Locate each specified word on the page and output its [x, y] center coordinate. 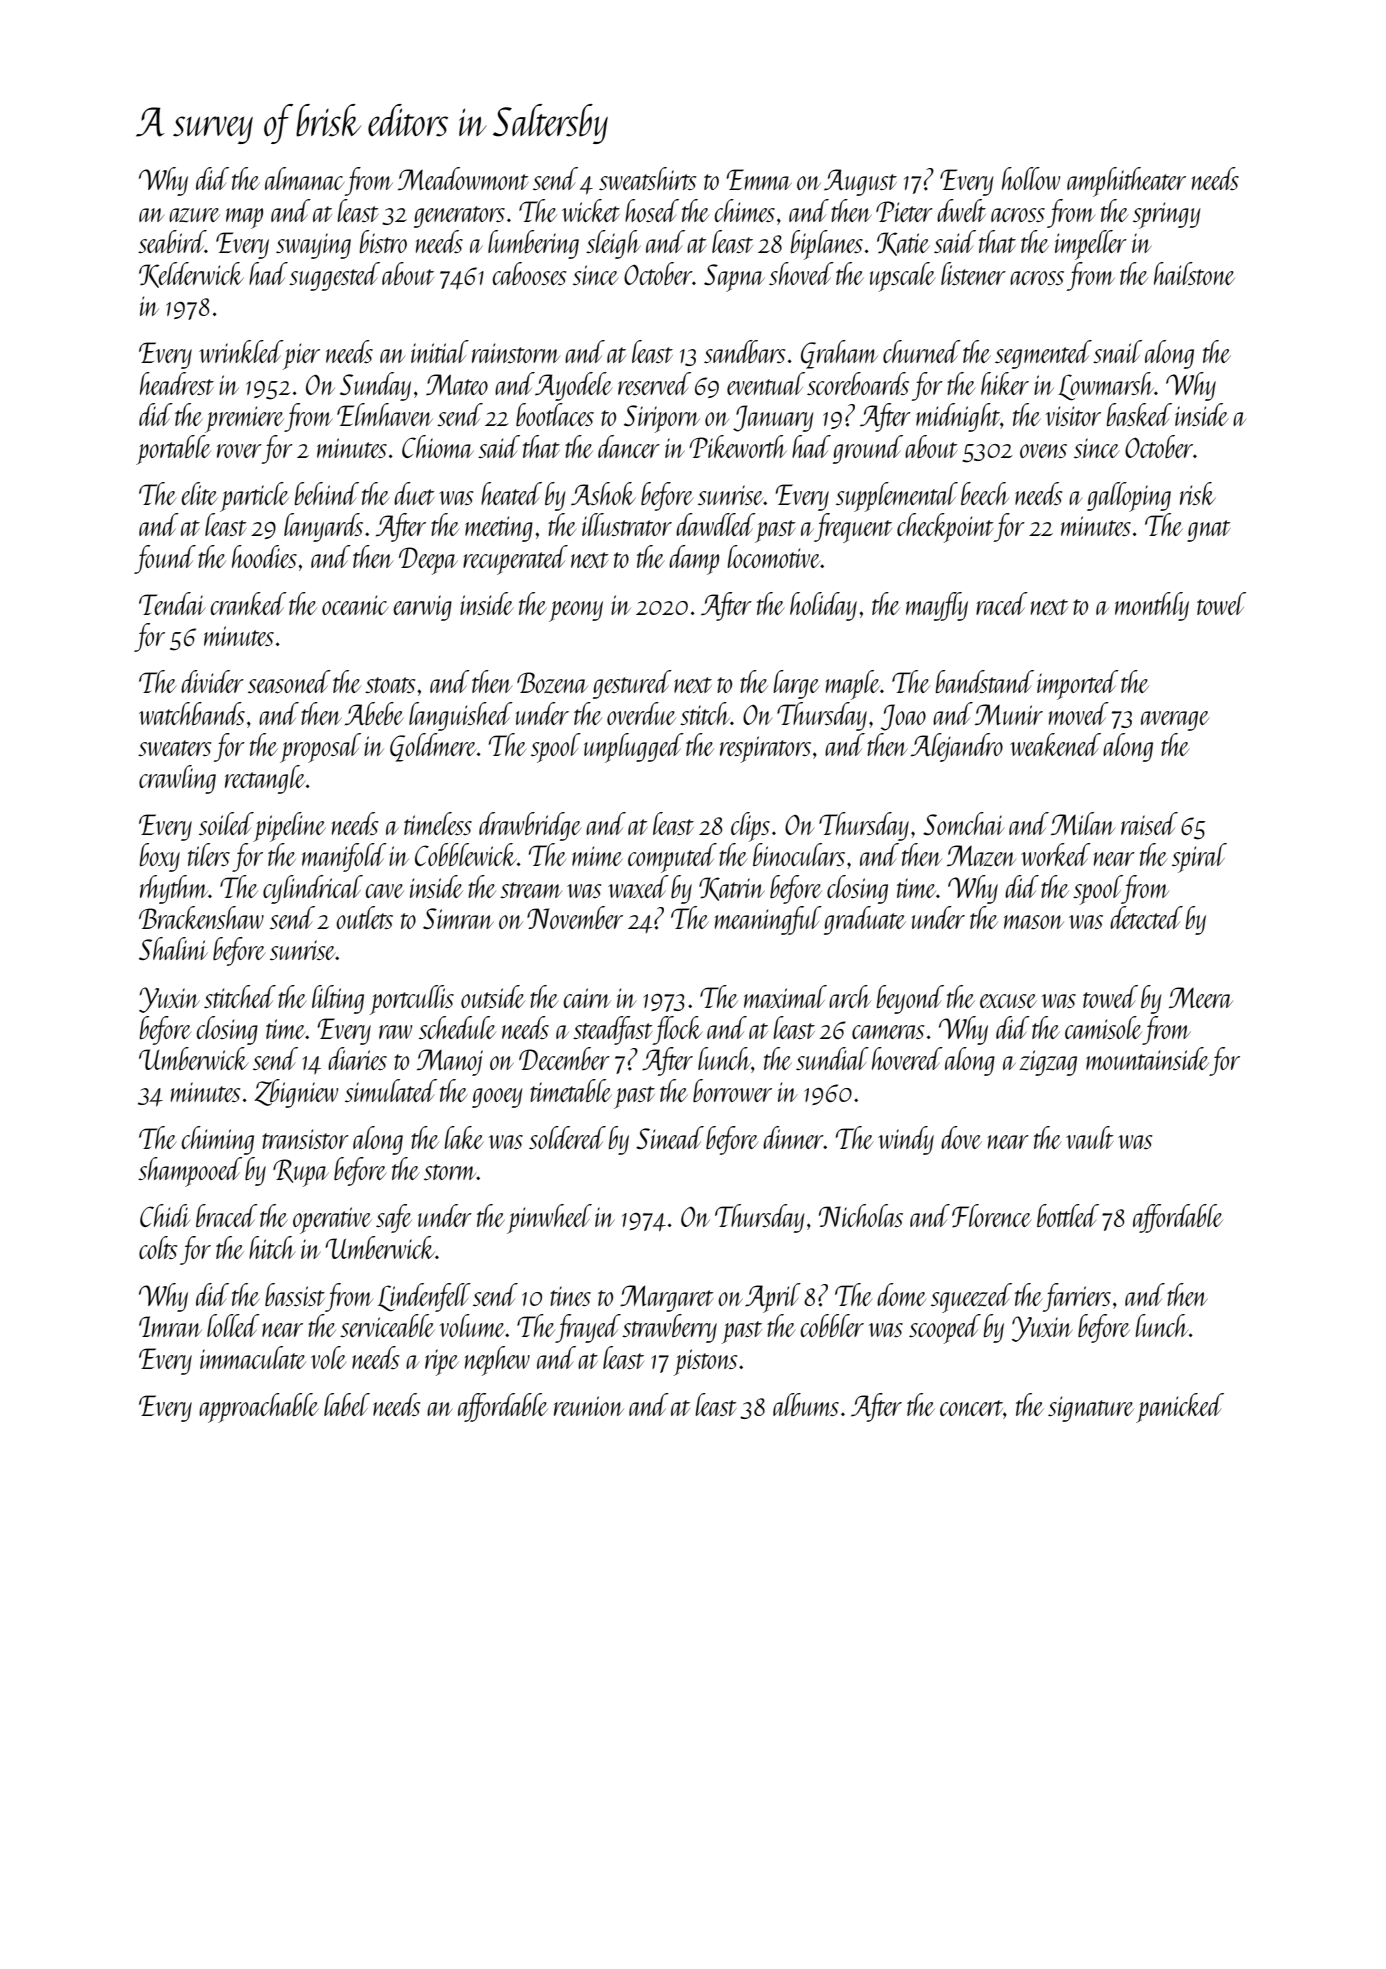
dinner [793, 1137]
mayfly [937, 606]
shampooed [190, 1172]
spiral [1199, 858]
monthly [1152, 606]
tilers [209, 854]
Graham [839, 354]
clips [750, 827]
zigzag [1048, 1063]
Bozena [552, 683]
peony [576, 611]
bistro [383, 241]
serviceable [387, 1325]
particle [254, 497]
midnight [958, 417]
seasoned [289, 681]
